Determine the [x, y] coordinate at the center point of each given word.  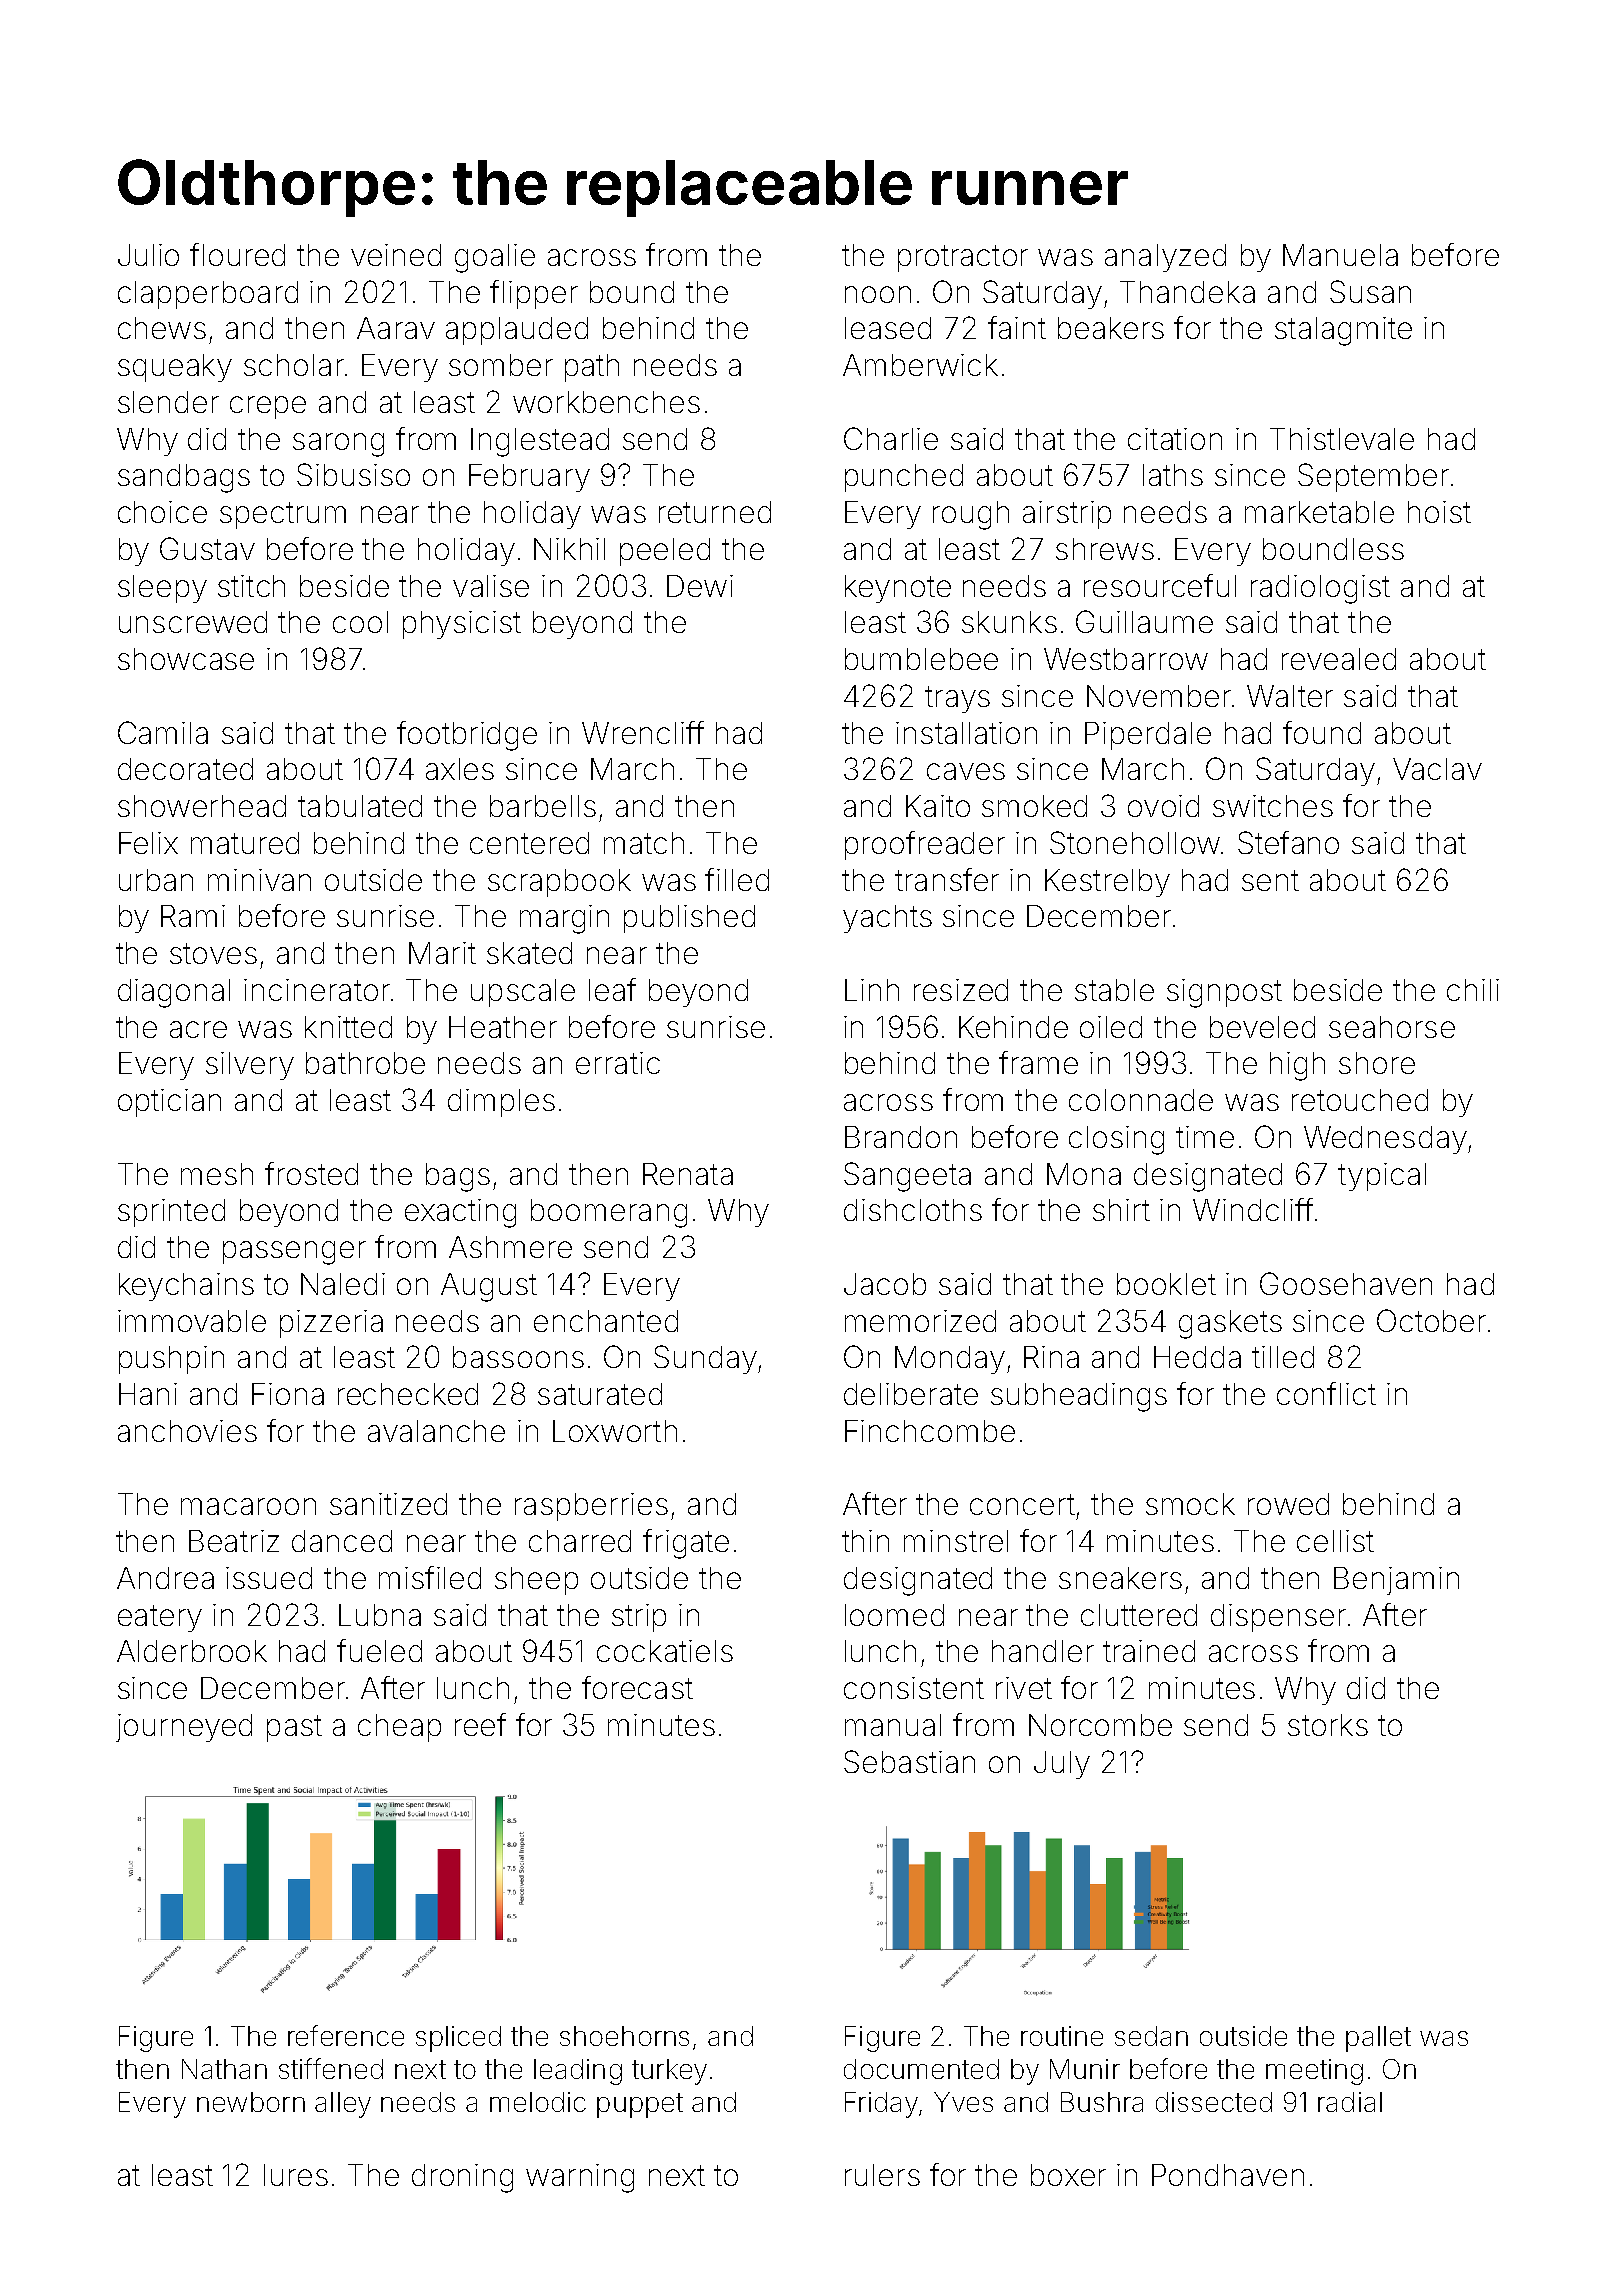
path [592, 368]
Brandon [901, 1137]
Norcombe [1100, 1725]
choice [162, 512]
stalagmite [1343, 331]
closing [1116, 1140]
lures [296, 2175]
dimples [501, 1103]
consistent [914, 1688]
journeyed [184, 1728]
